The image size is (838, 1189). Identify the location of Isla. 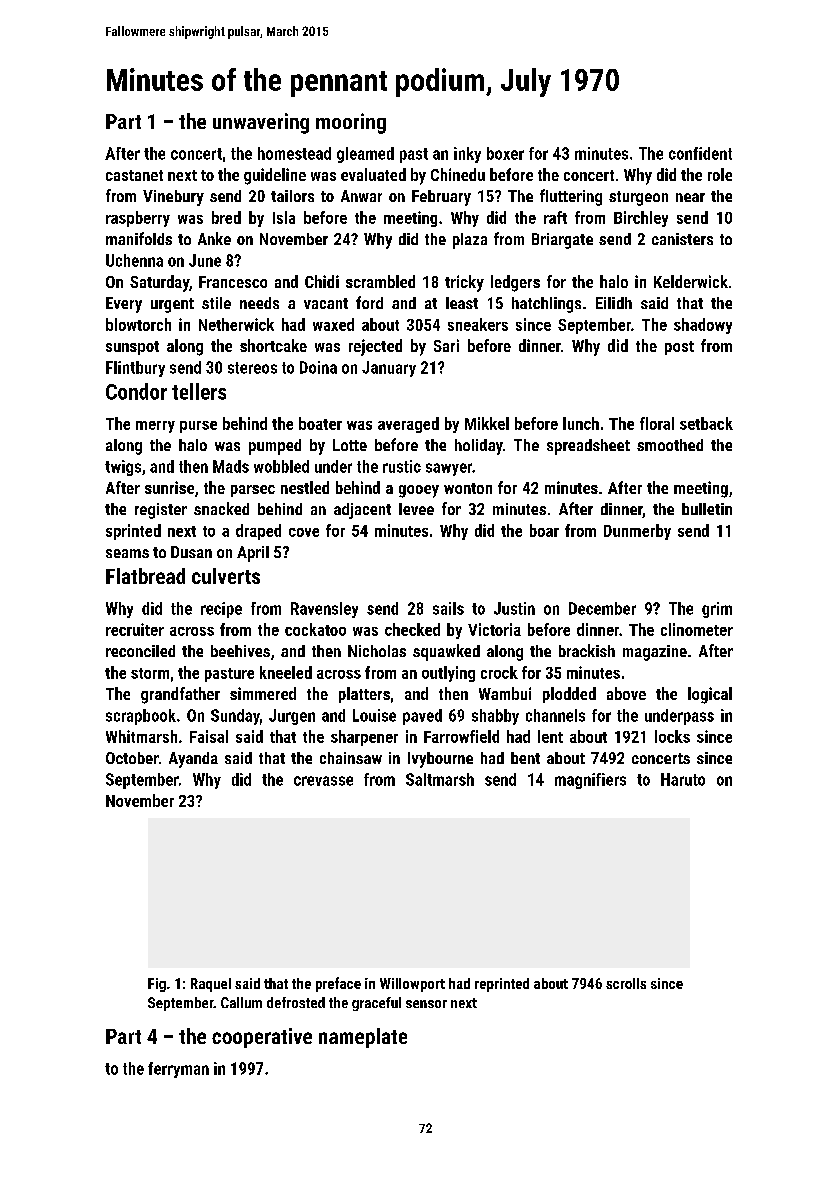
(284, 217).
